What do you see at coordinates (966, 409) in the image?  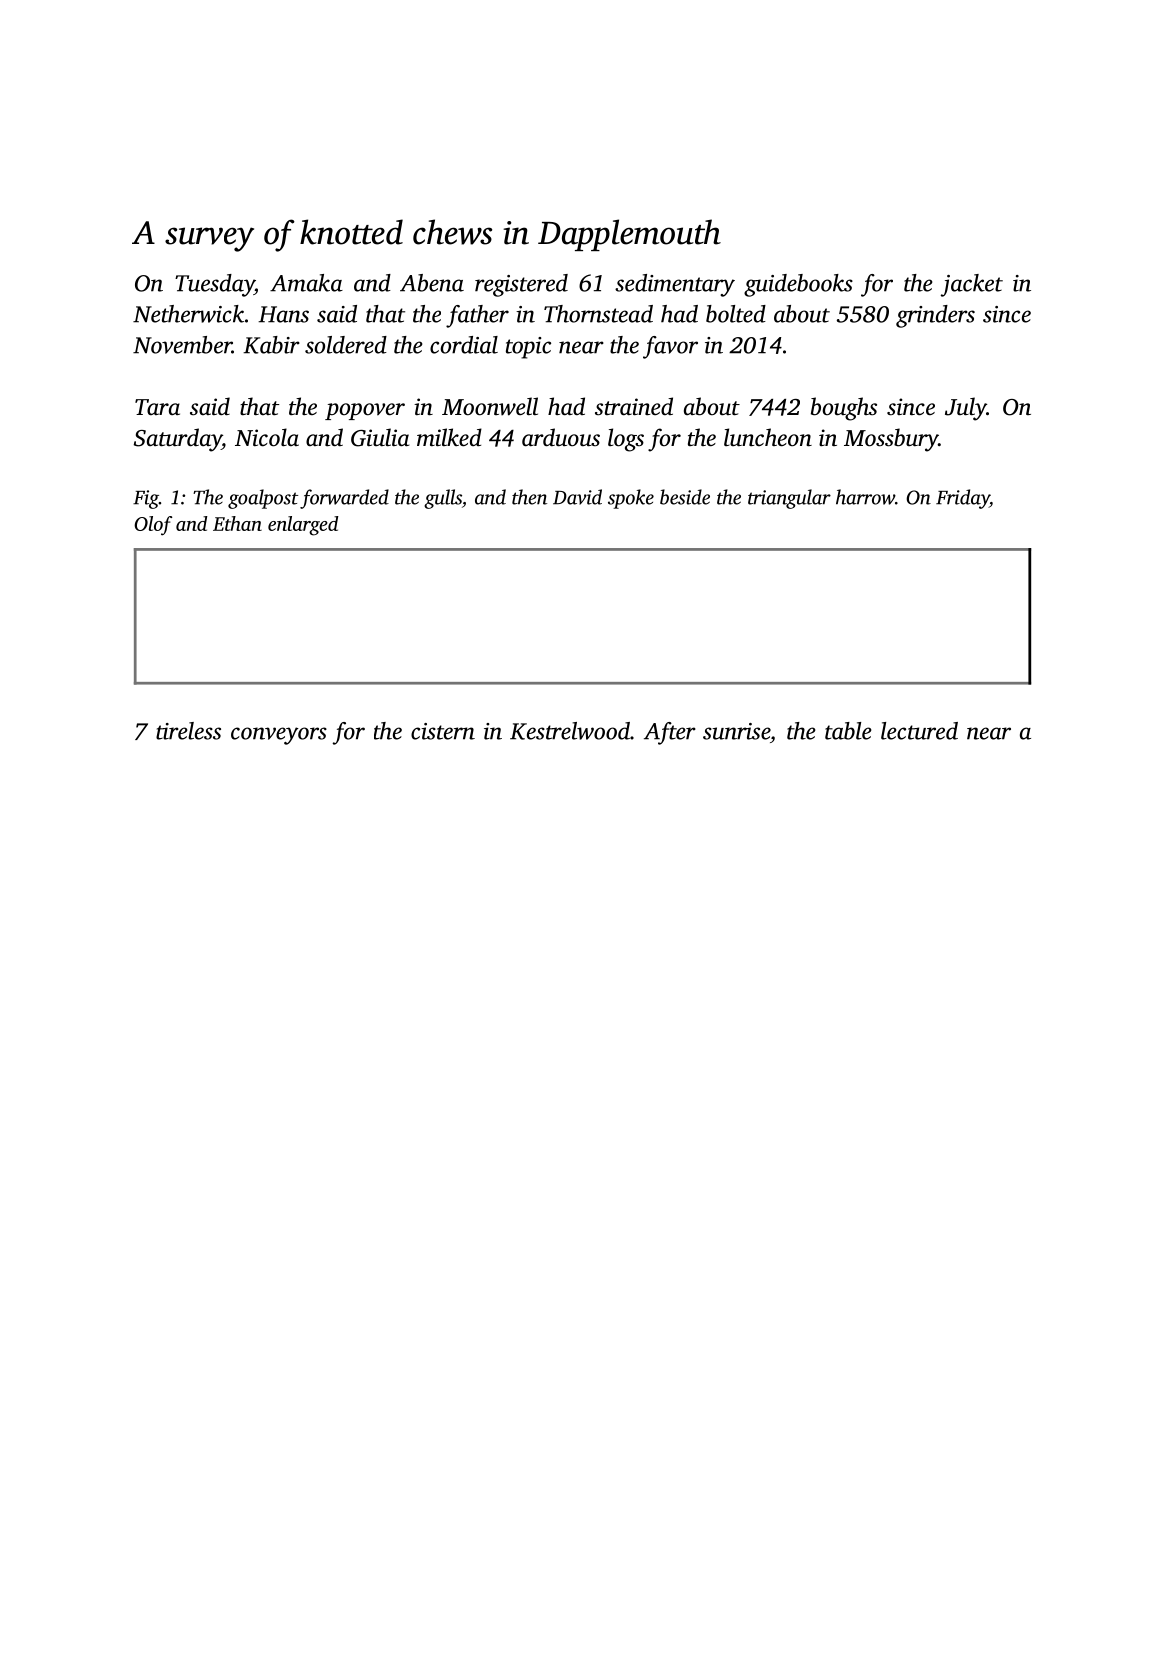 I see `July` at bounding box center [966, 409].
